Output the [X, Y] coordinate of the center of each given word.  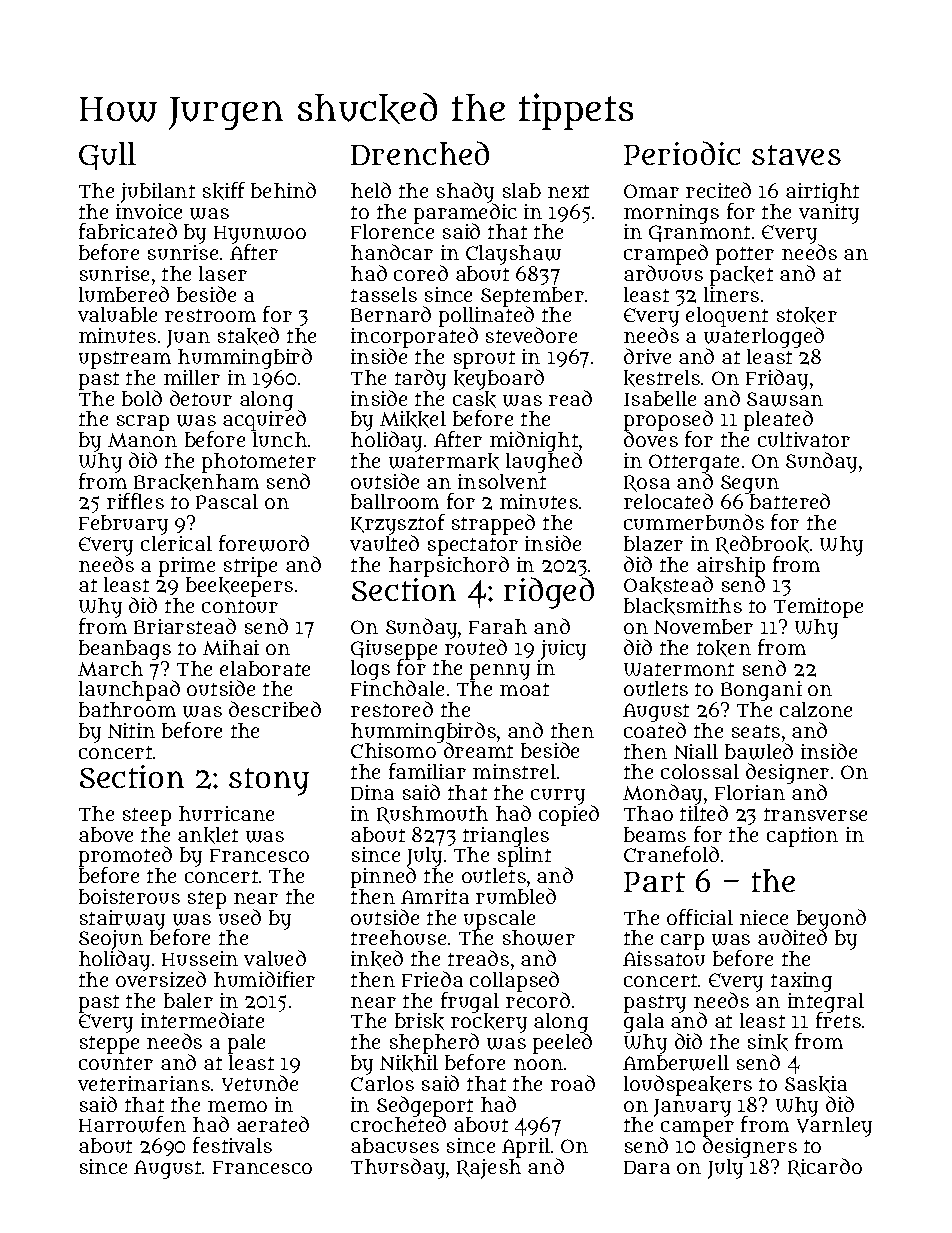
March [110, 668]
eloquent [727, 317]
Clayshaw [513, 255]
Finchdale [397, 688]
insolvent [502, 481]
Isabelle [660, 398]
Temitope [818, 608]
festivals [232, 1145]
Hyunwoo [260, 235]
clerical [176, 543]
